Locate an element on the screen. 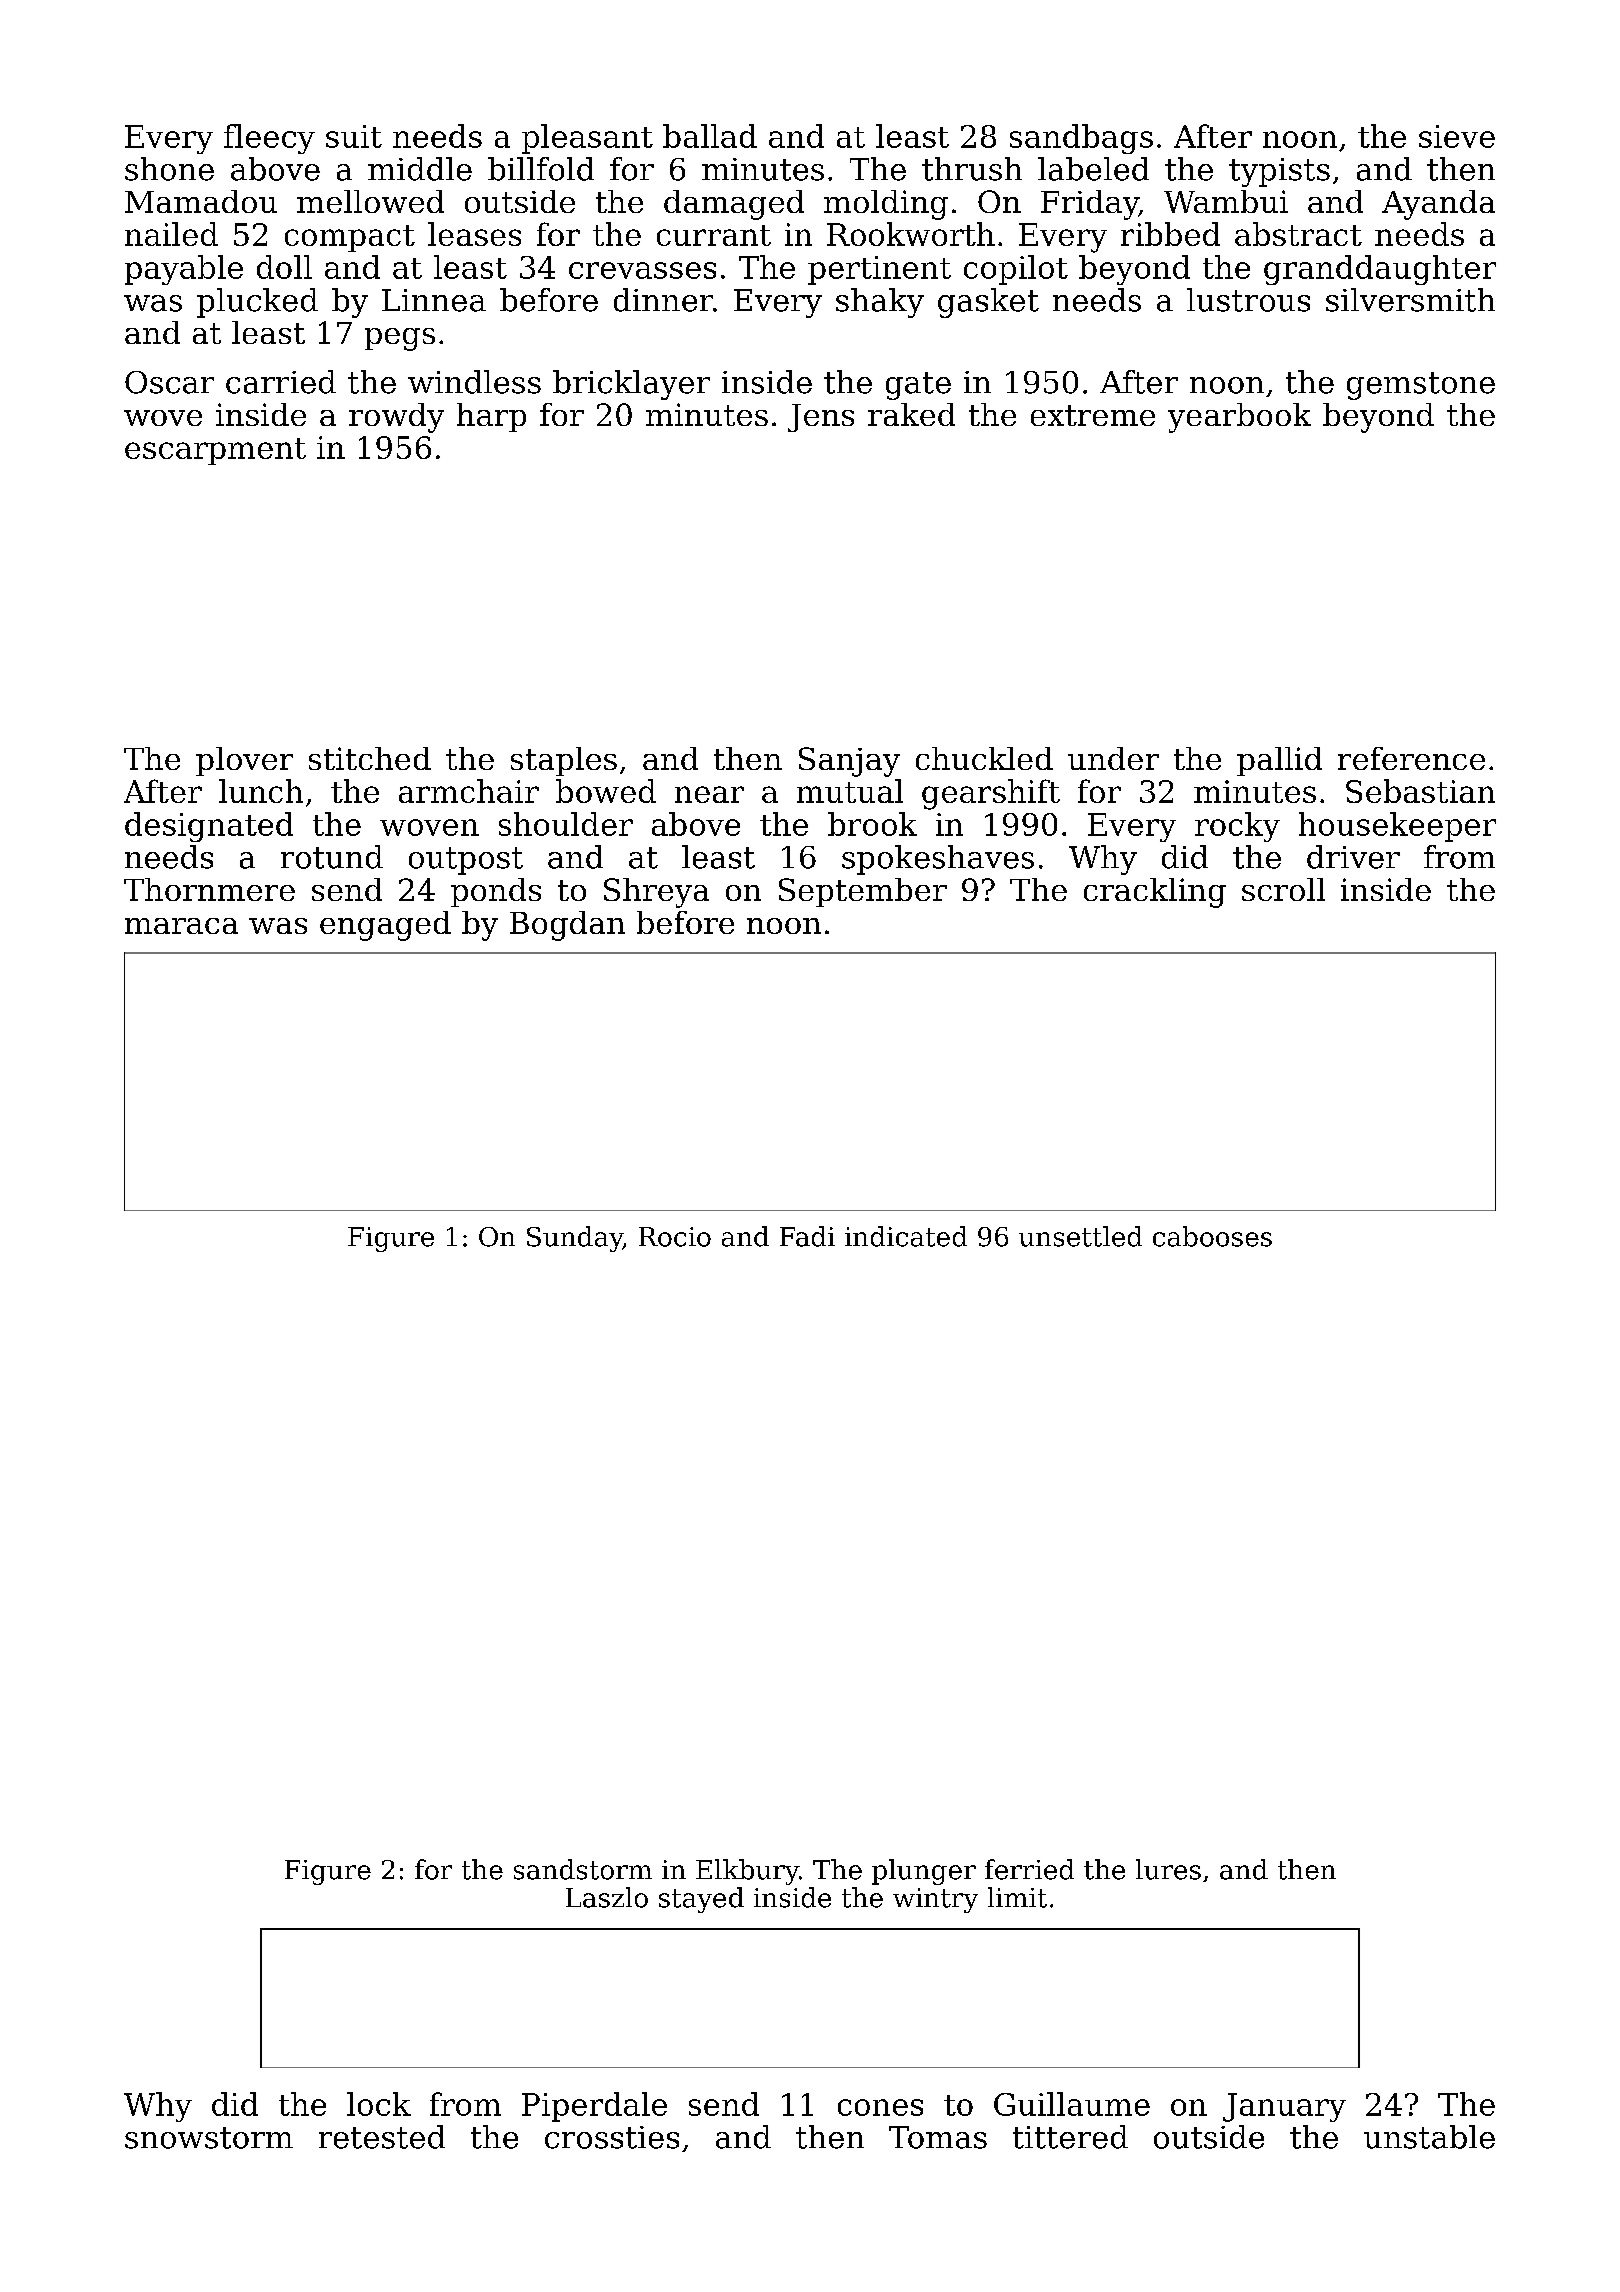  plover is located at coordinates (244, 761).
